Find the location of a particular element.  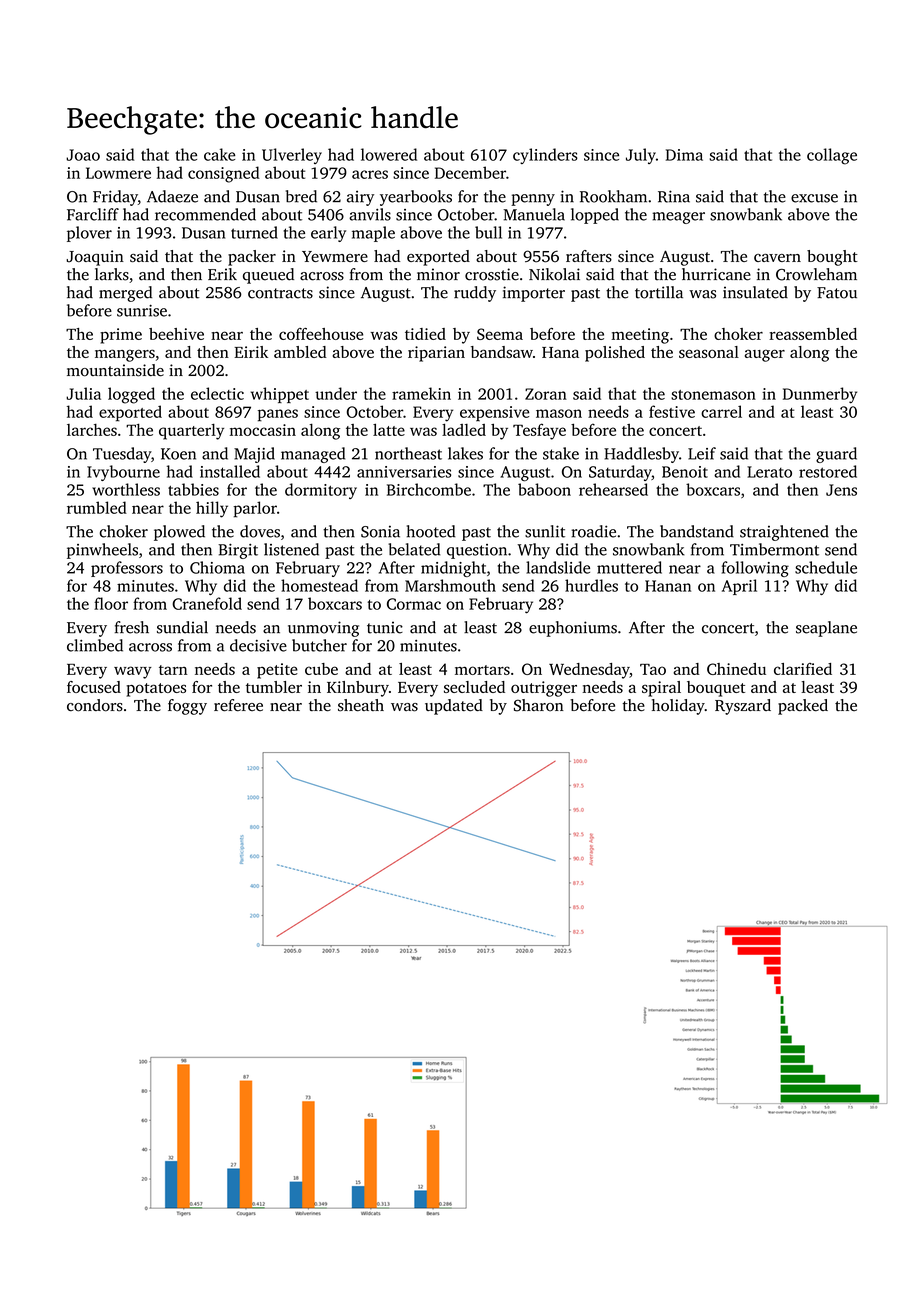

excuse is located at coordinates (814, 198).
